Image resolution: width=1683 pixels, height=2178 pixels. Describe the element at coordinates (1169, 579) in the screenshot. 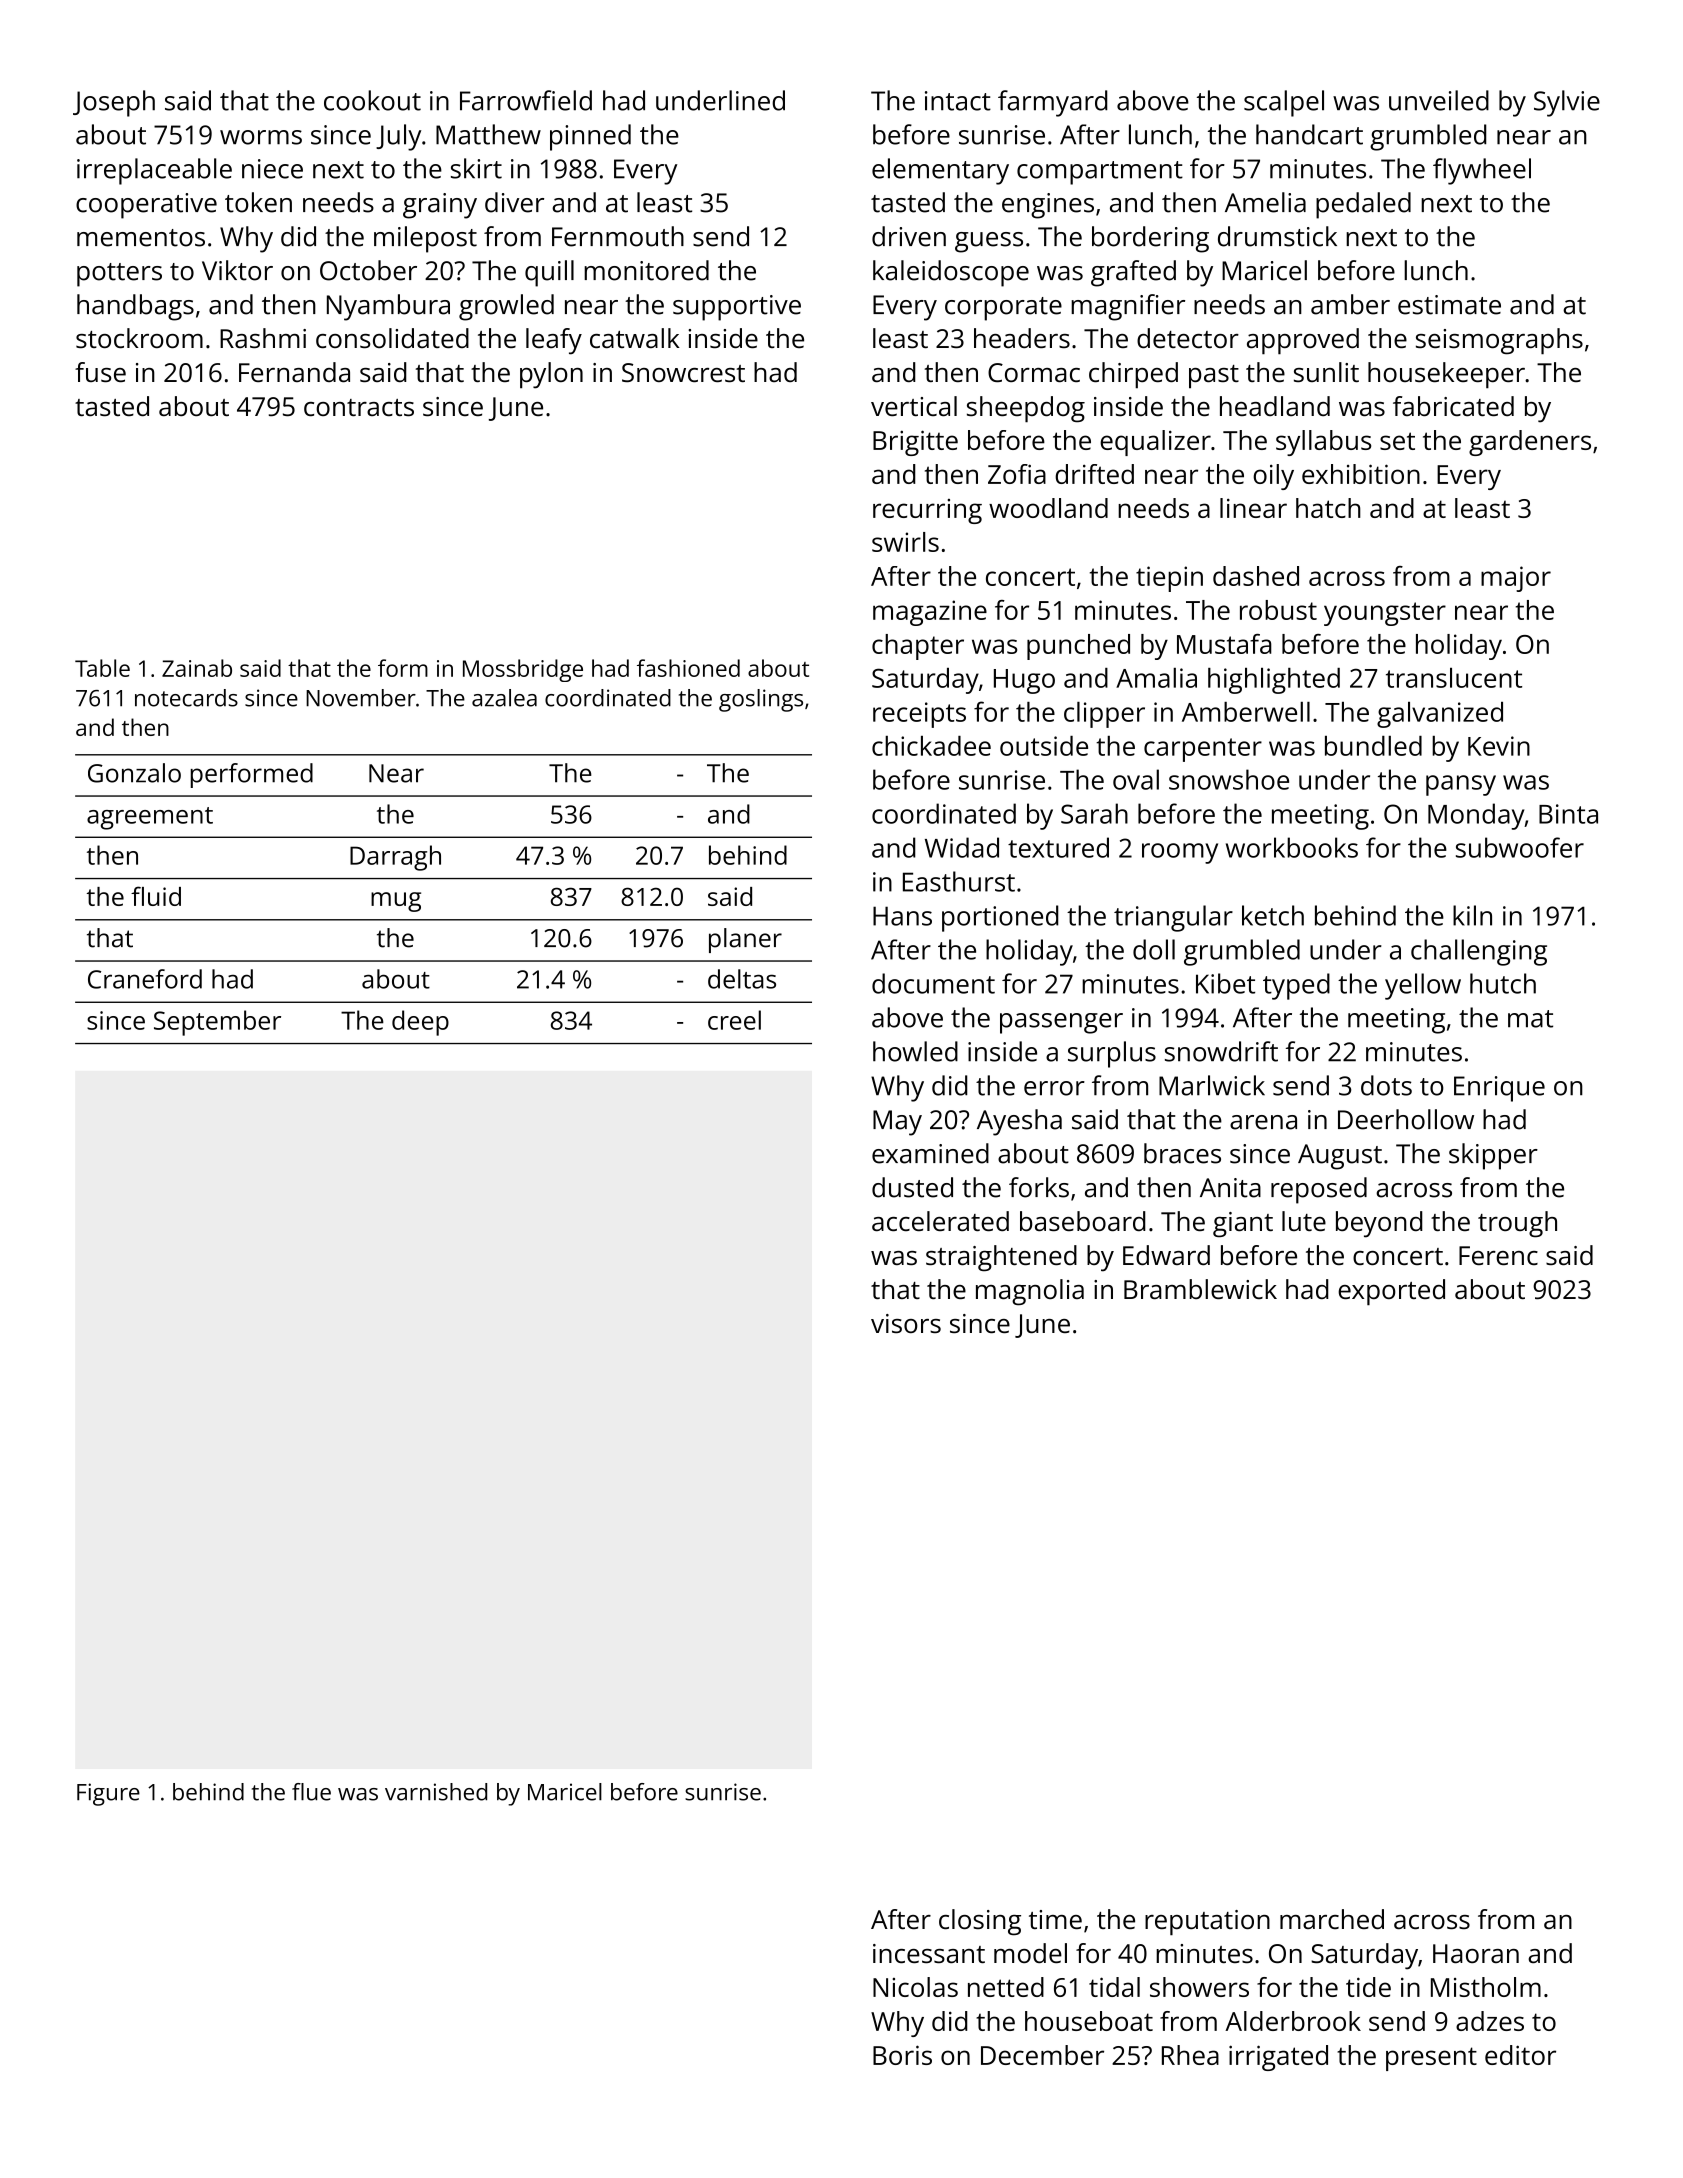

I see `tiepin` at that location.
